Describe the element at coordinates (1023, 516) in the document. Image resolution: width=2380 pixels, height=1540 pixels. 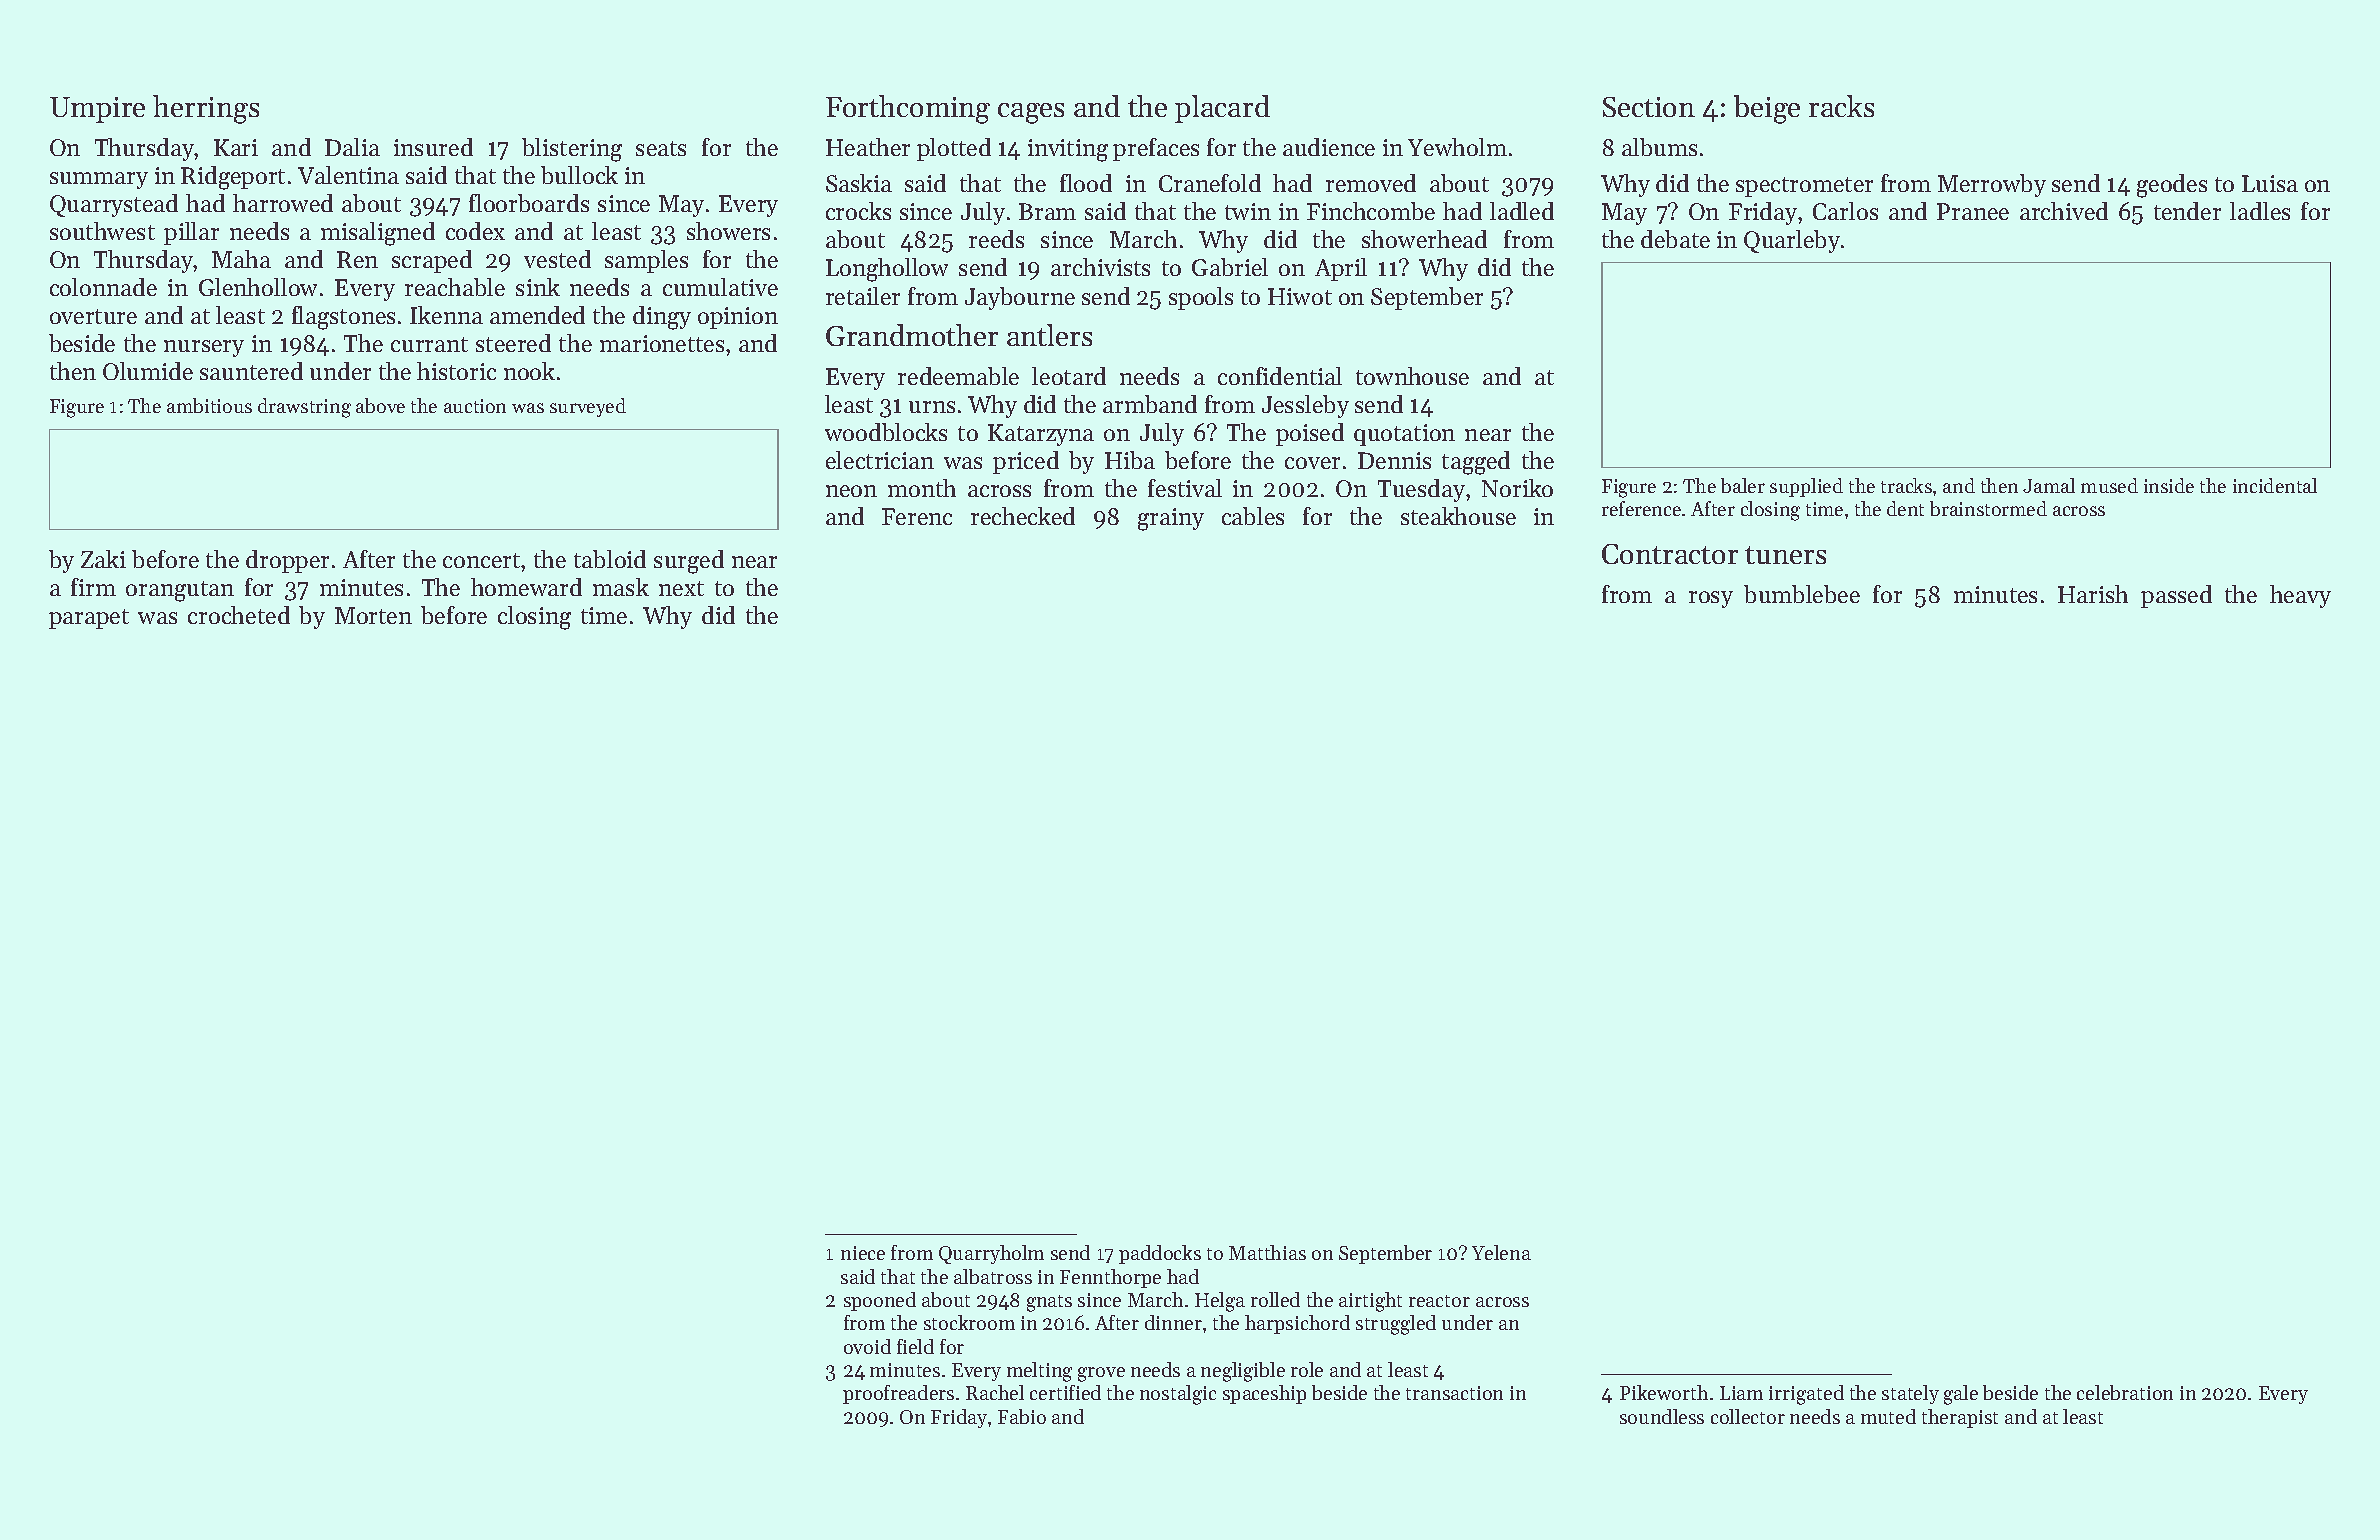
I see `rechecked` at that location.
